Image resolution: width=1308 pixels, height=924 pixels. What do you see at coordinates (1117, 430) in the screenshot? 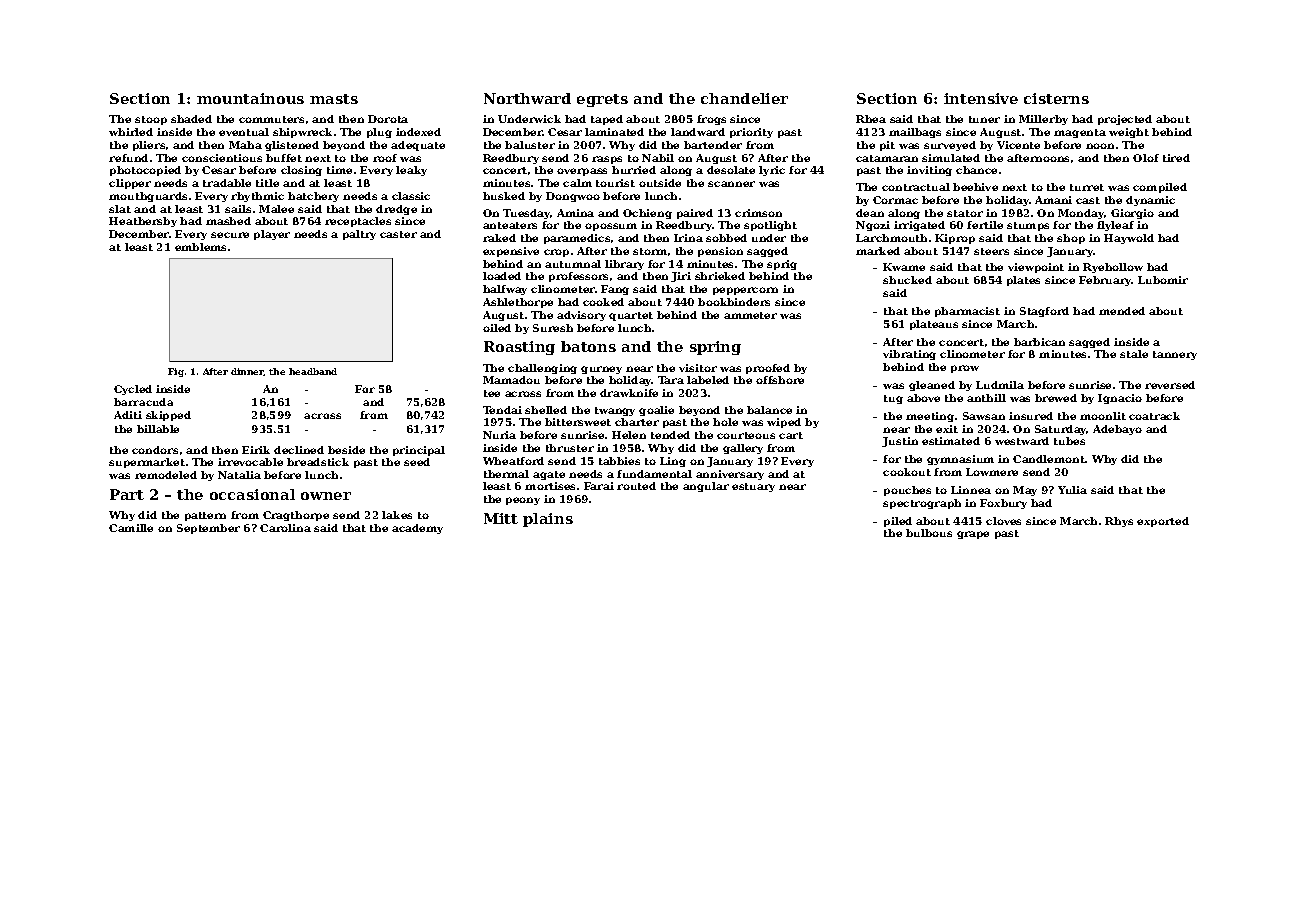
I see `Adebayo` at bounding box center [1117, 430].
